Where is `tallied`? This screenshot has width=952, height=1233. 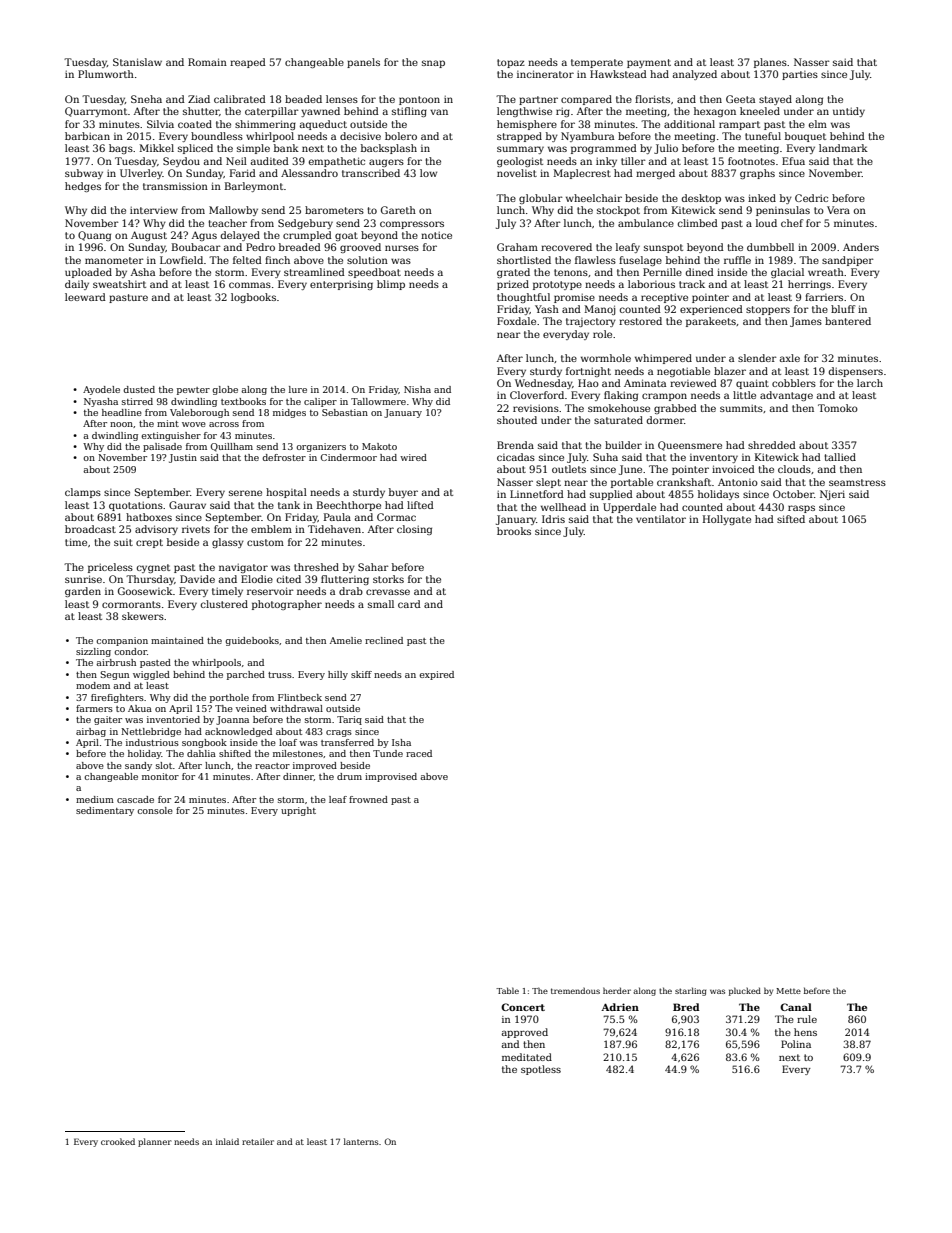
tallied is located at coordinates (840, 457).
